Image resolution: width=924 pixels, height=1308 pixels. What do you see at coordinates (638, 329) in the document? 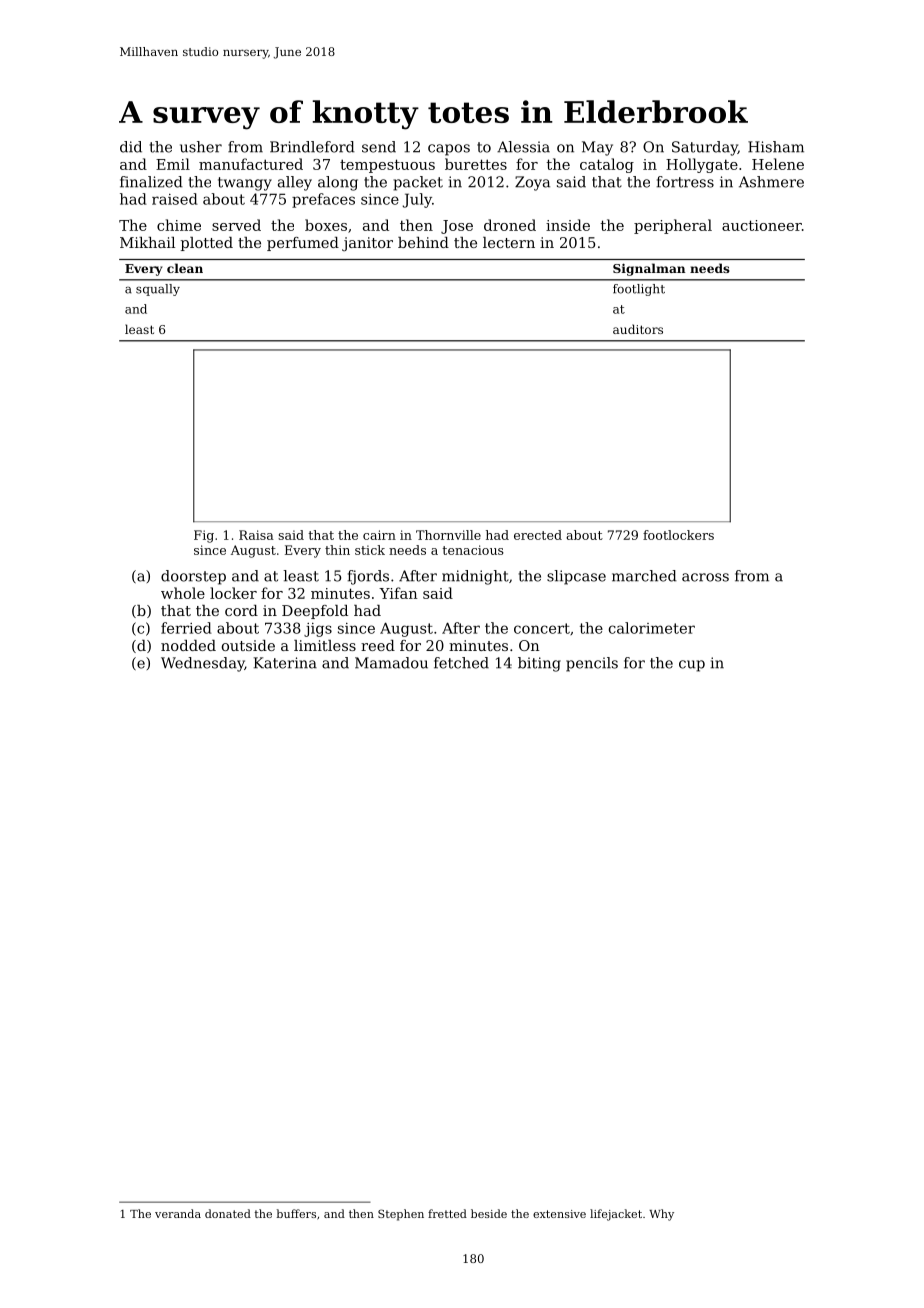
I see `auditors` at bounding box center [638, 329].
